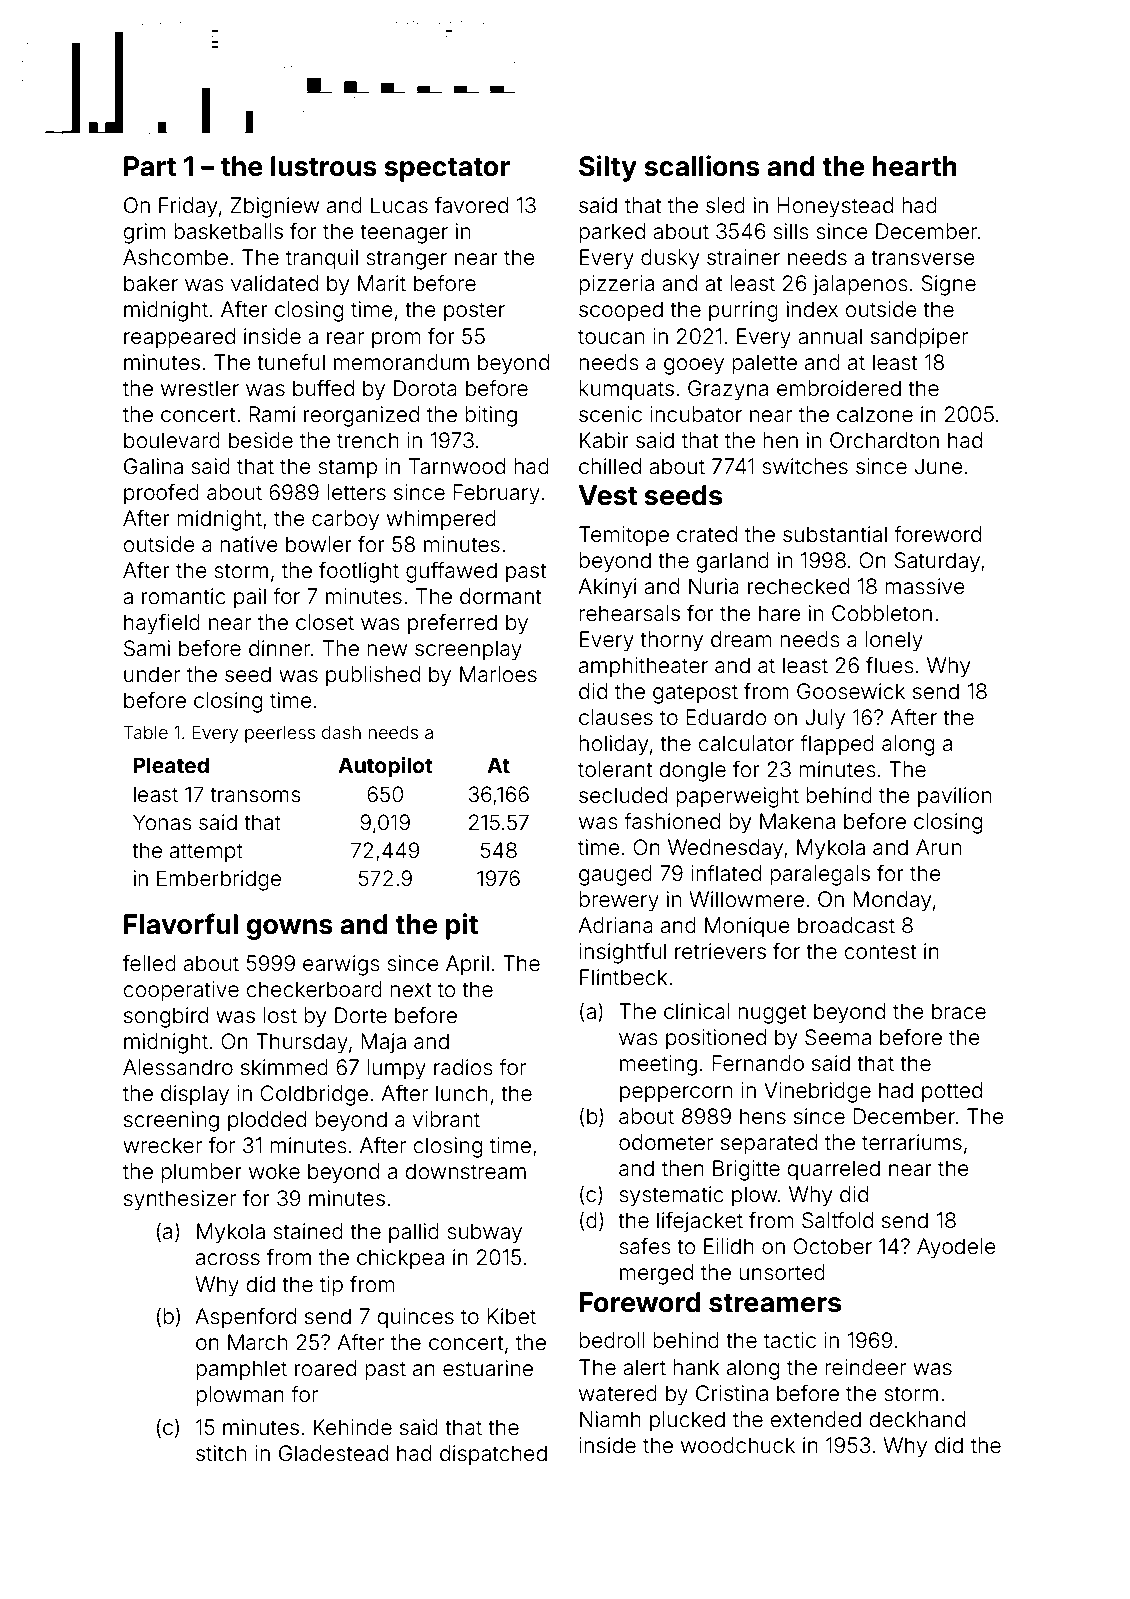  I want to click on calzone, so click(875, 414).
